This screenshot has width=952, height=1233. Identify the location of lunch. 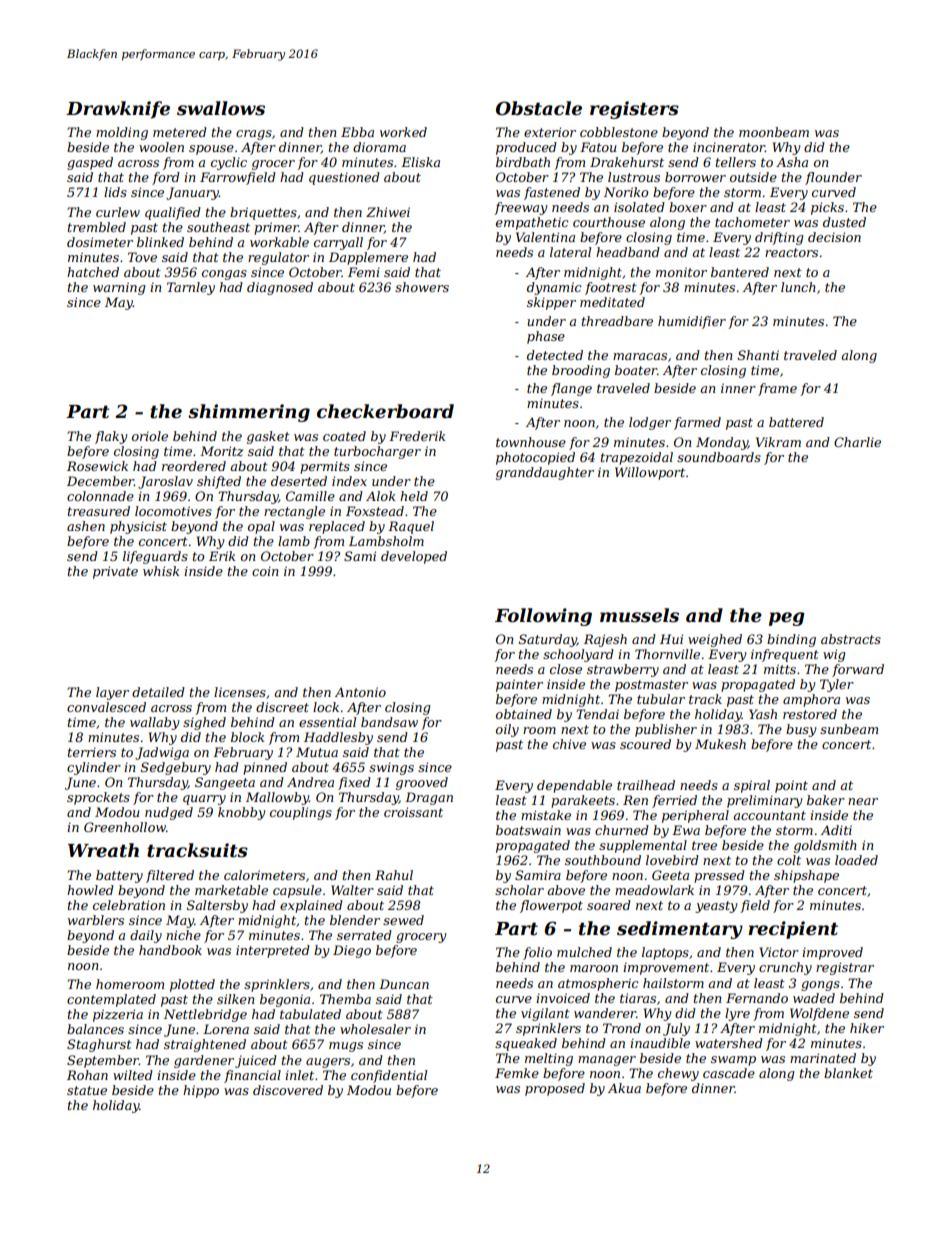
(798, 287).
